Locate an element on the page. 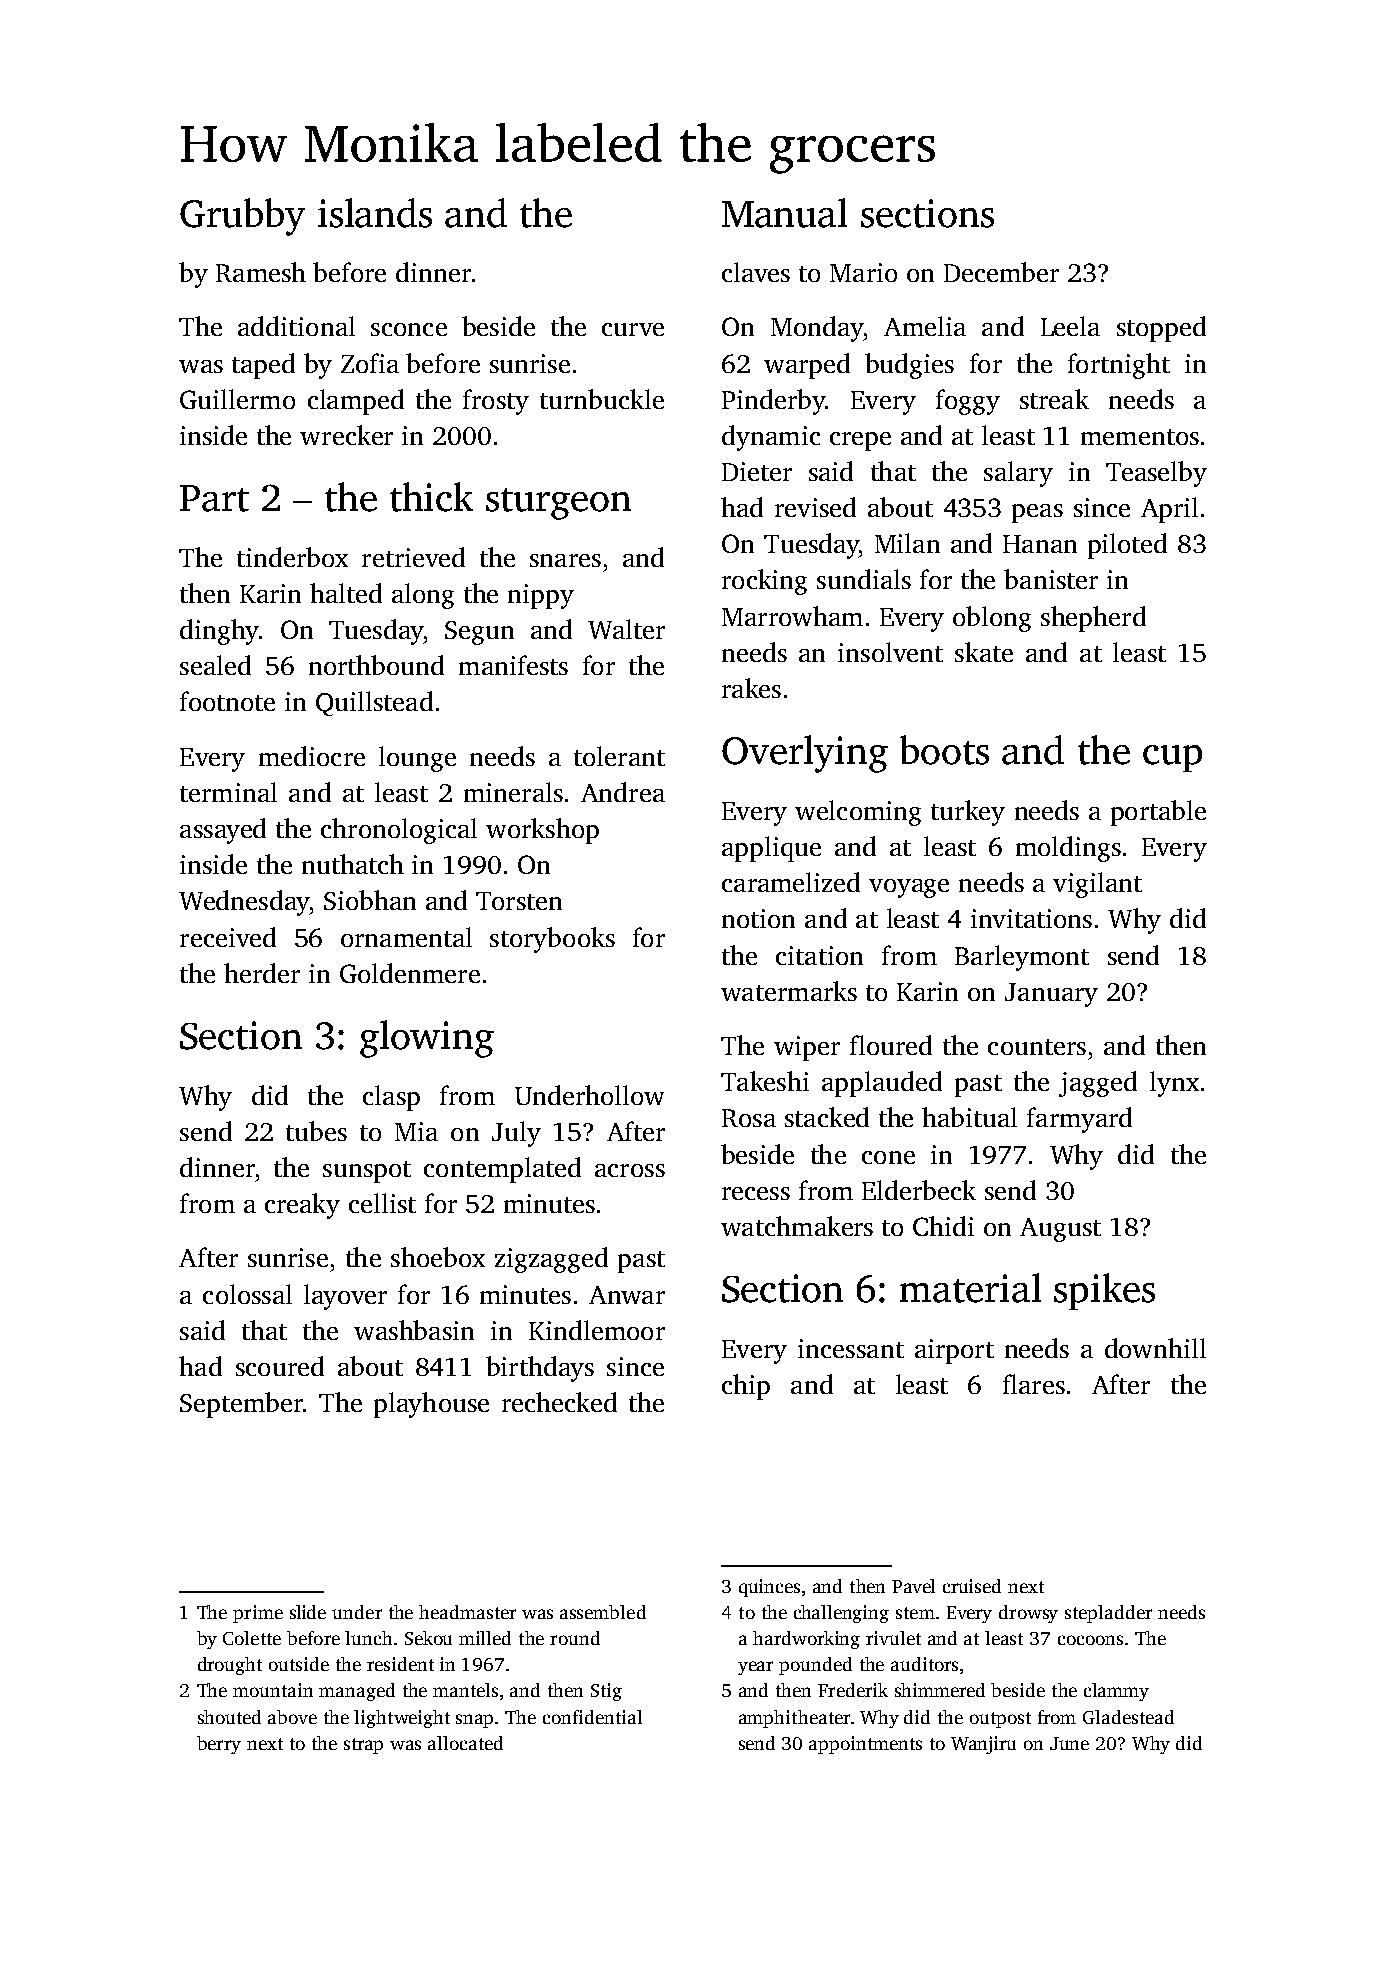 The height and width of the page is (1969, 1386). sturgeon is located at coordinates (558, 504).
